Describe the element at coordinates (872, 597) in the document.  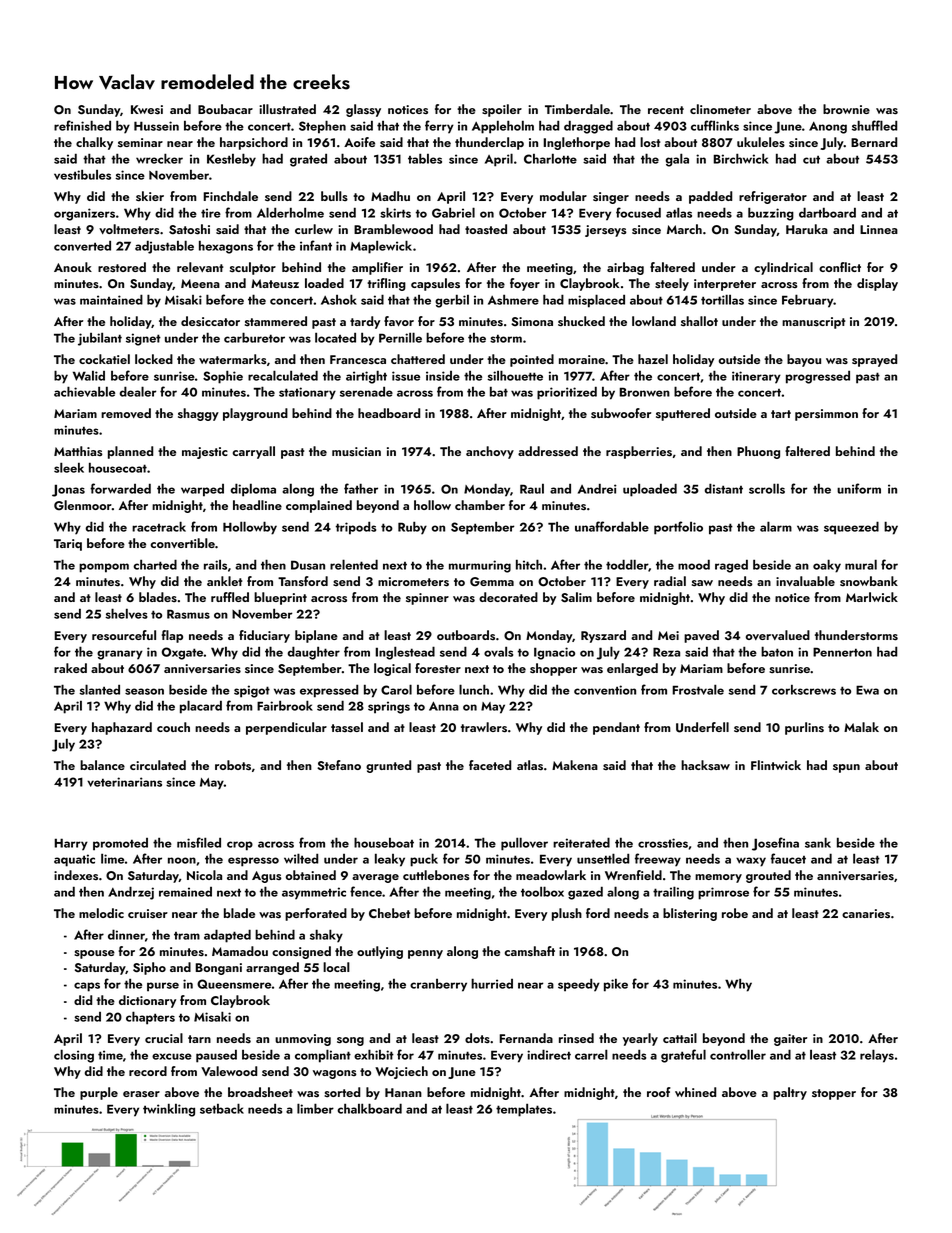
I see `Marlwick` at that location.
